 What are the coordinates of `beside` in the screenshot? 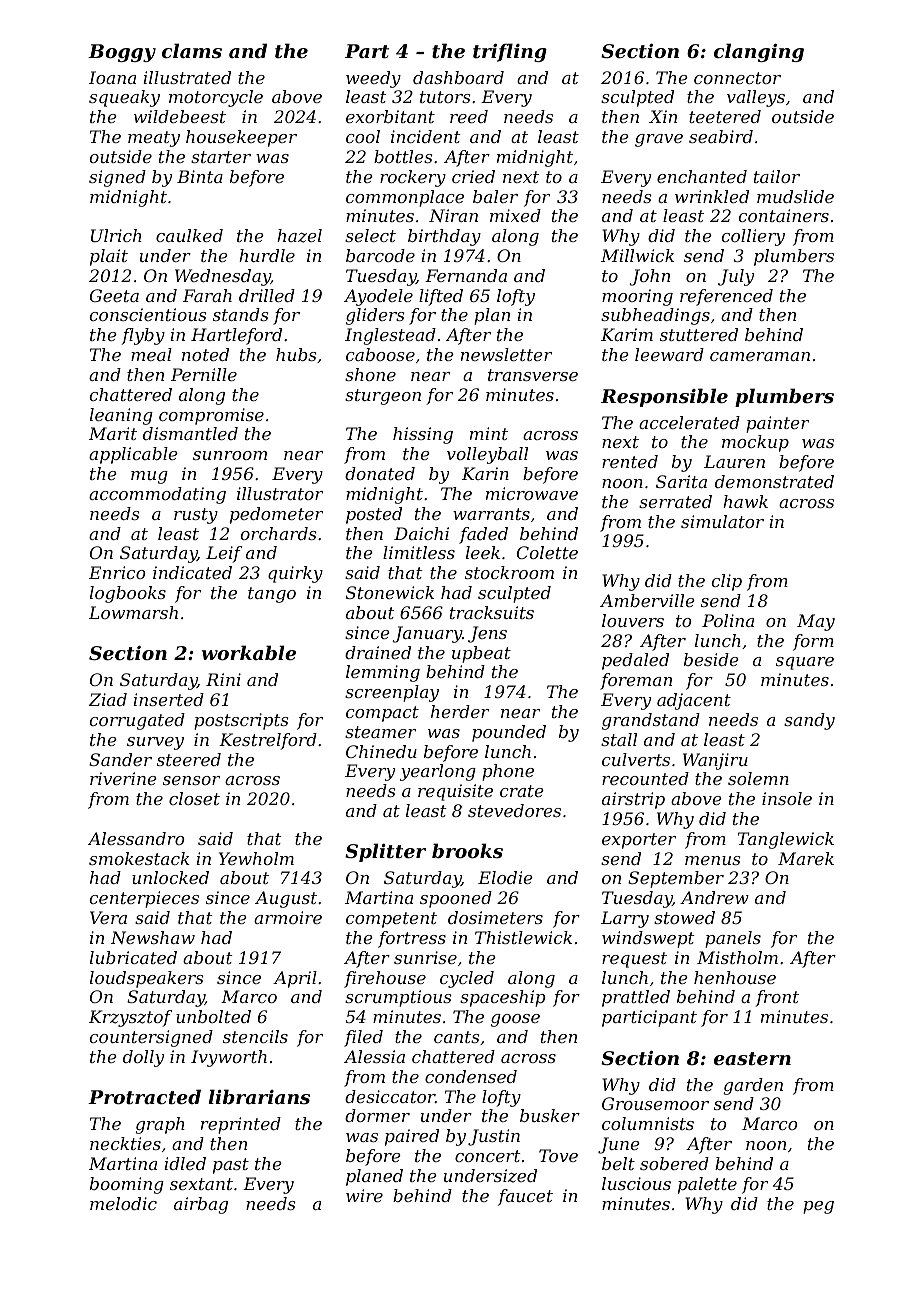 It's located at (711, 659).
